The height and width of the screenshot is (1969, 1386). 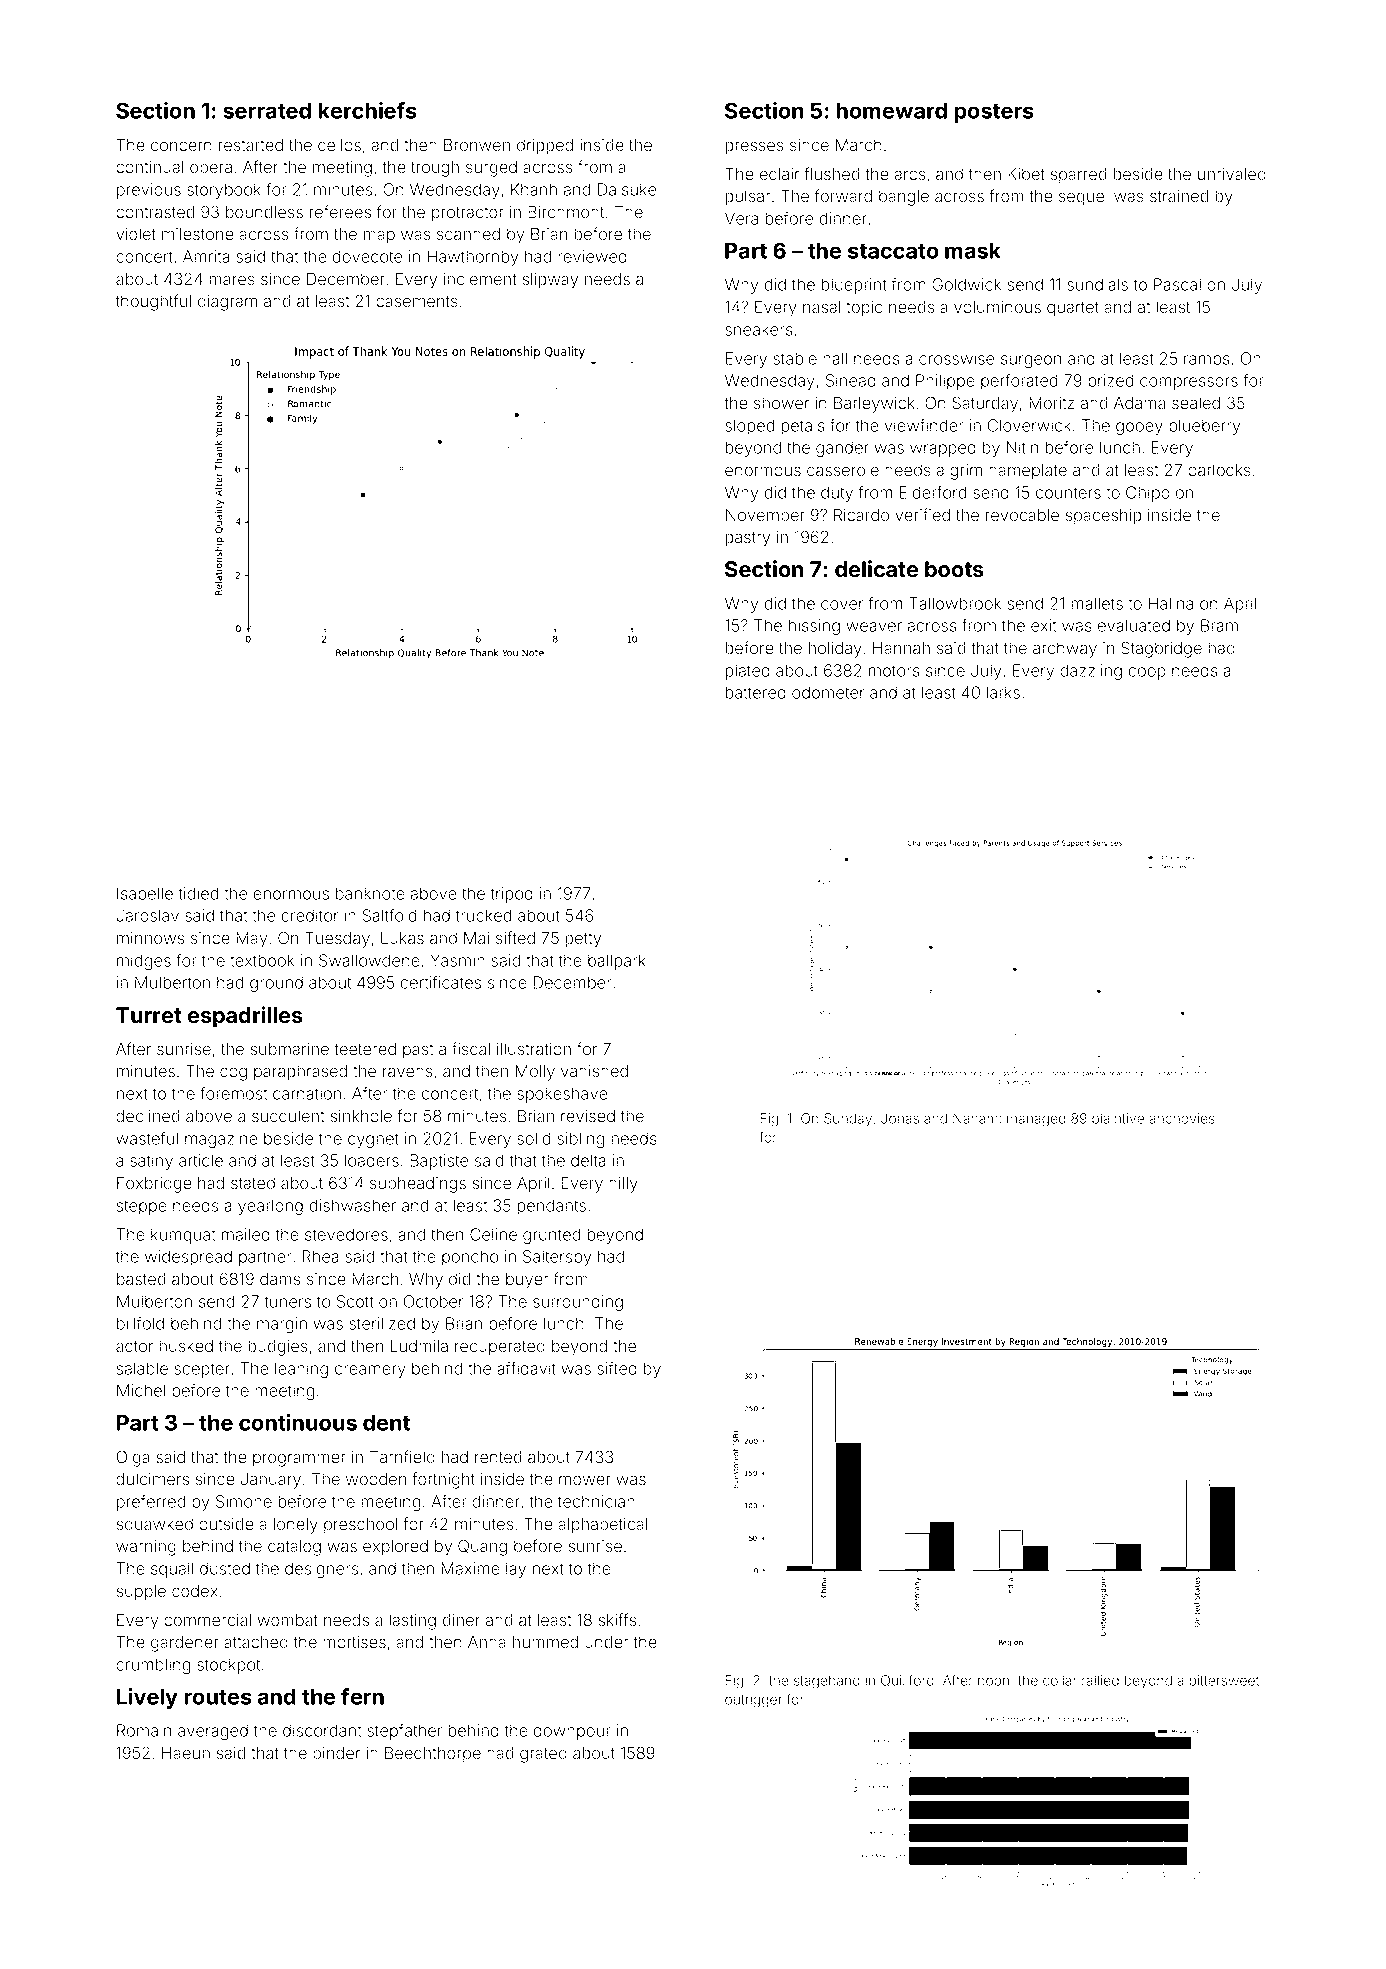 What do you see at coordinates (153, 302) in the screenshot?
I see `thoughtful` at bounding box center [153, 302].
